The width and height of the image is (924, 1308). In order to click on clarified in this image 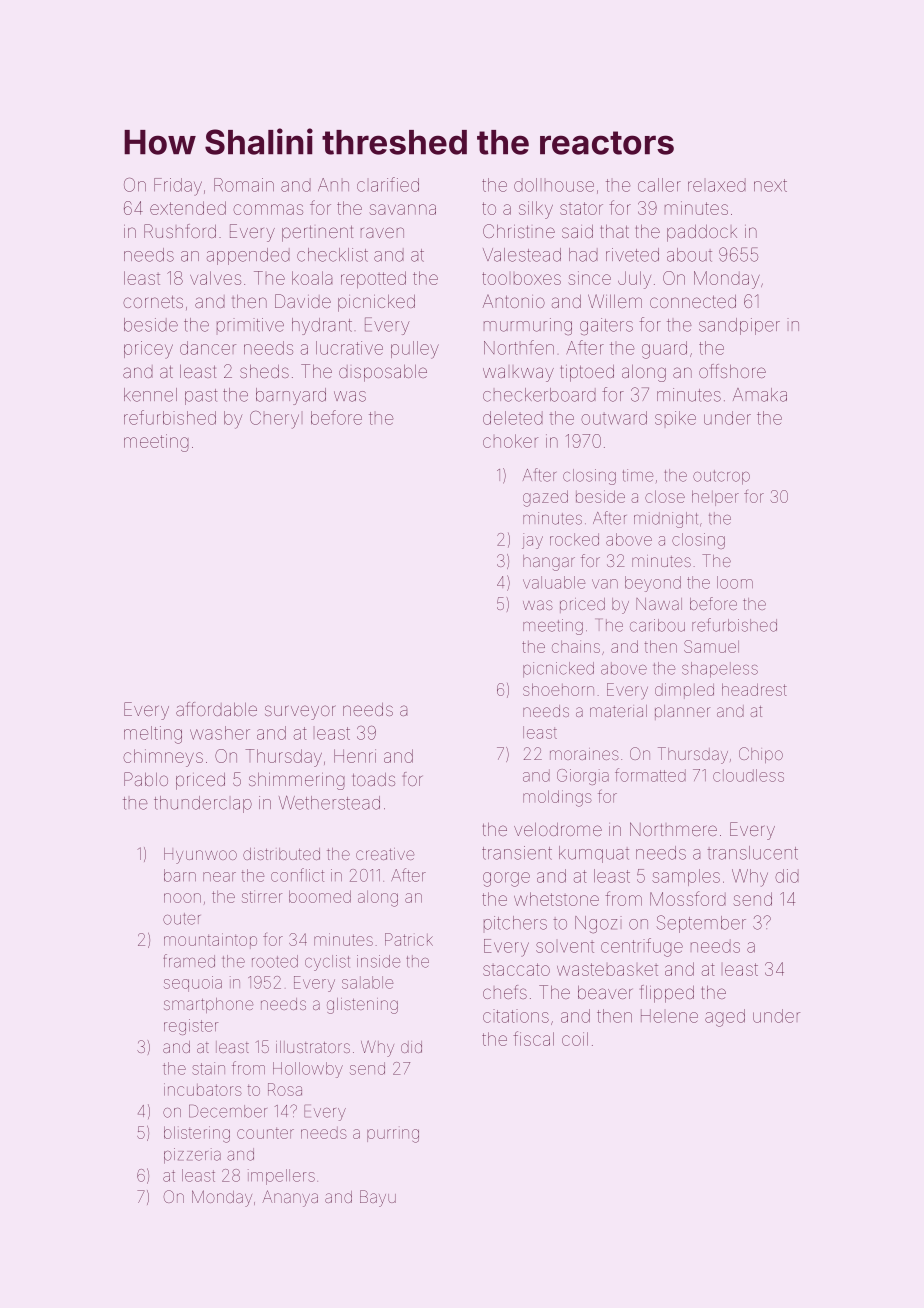, I will do `click(388, 184)`.
